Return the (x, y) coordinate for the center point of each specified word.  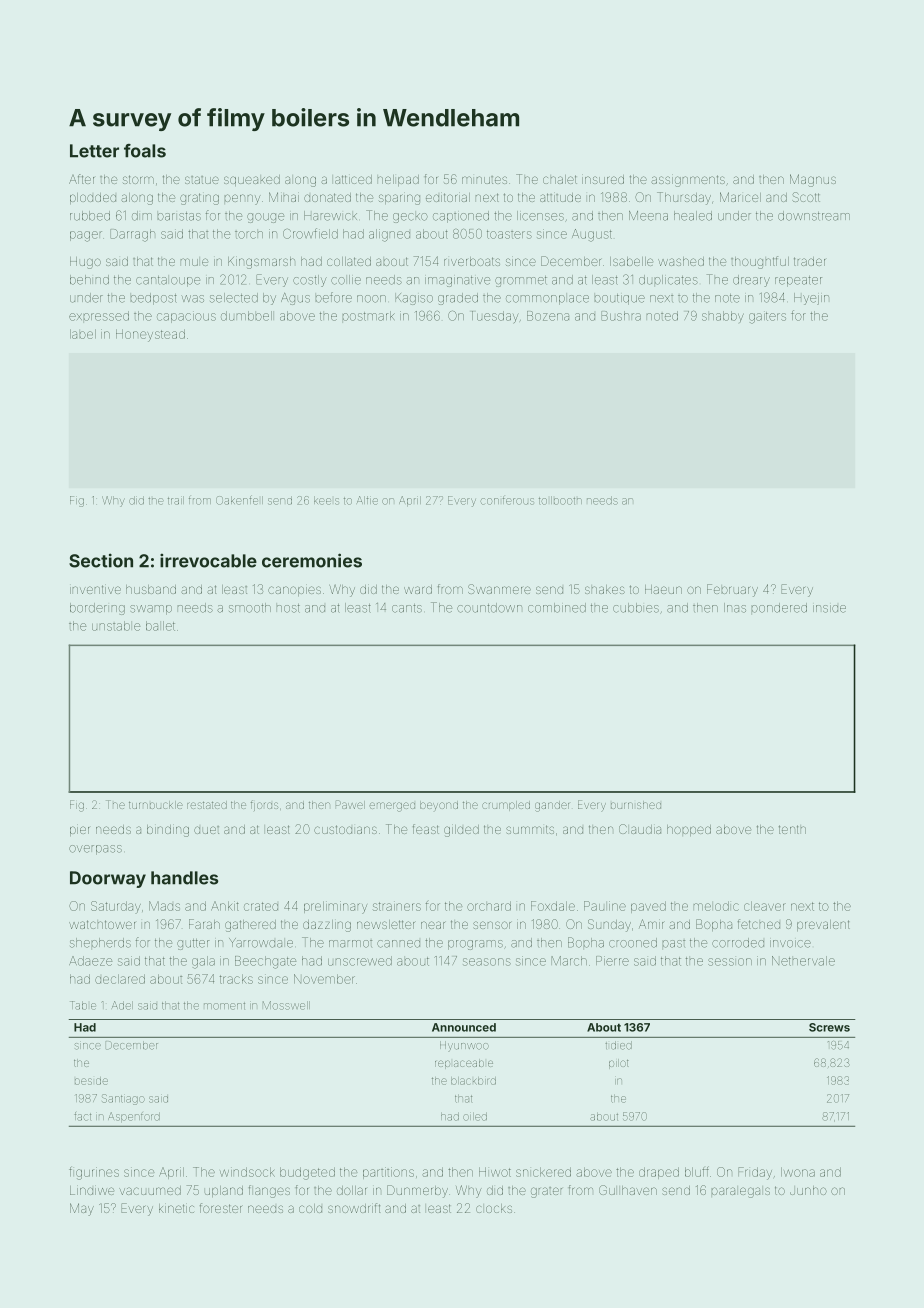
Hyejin (811, 299)
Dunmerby (417, 1191)
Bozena (548, 316)
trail (176, 500)
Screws (829, 1027)
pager (86, 236)
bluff (697, 1171)
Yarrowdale (261, 943)
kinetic (176, 1208)
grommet (521, 281)
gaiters (767, 318)
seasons (487, 962)
